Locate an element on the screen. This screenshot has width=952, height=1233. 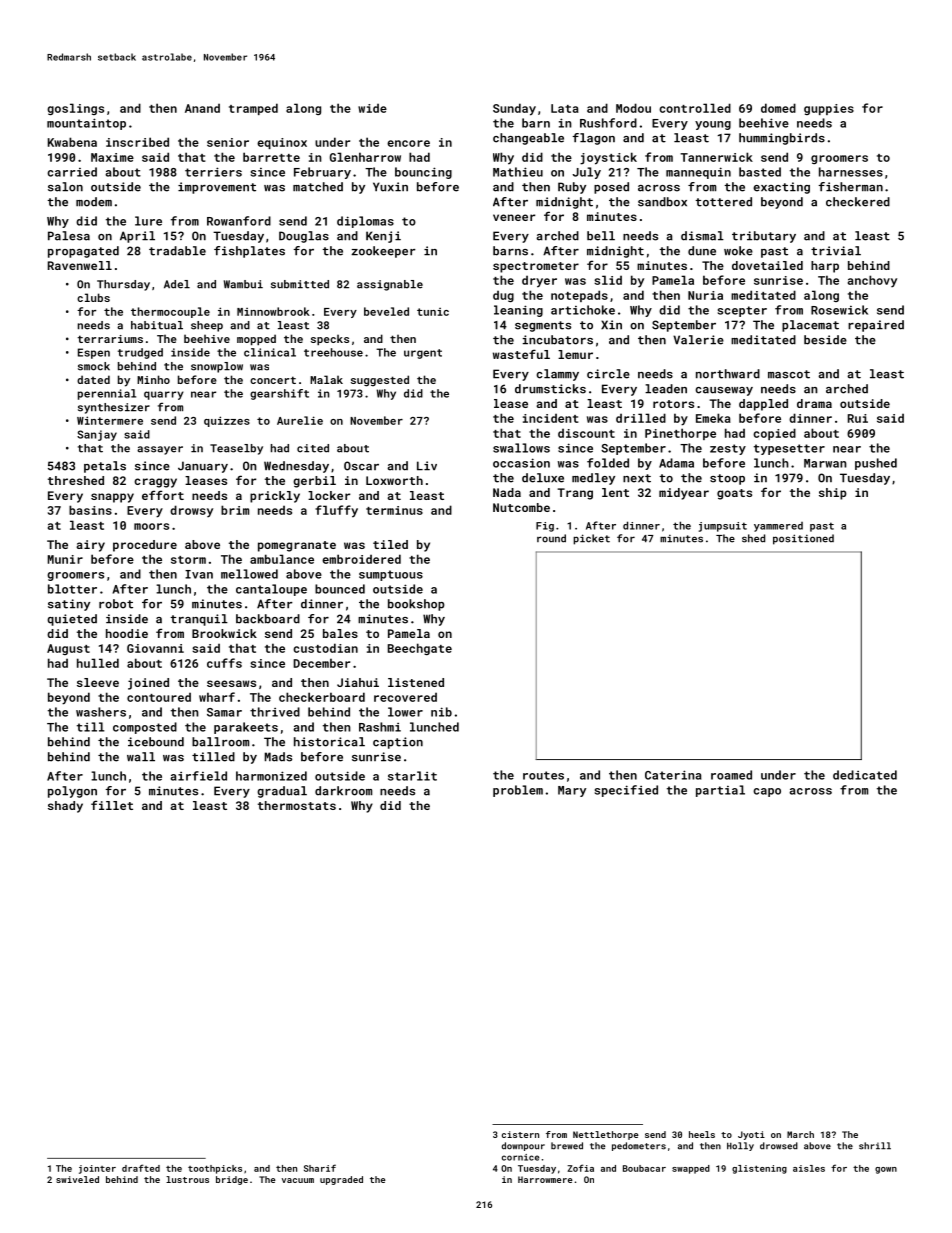
lemur is located at coordinates (575, 354).
